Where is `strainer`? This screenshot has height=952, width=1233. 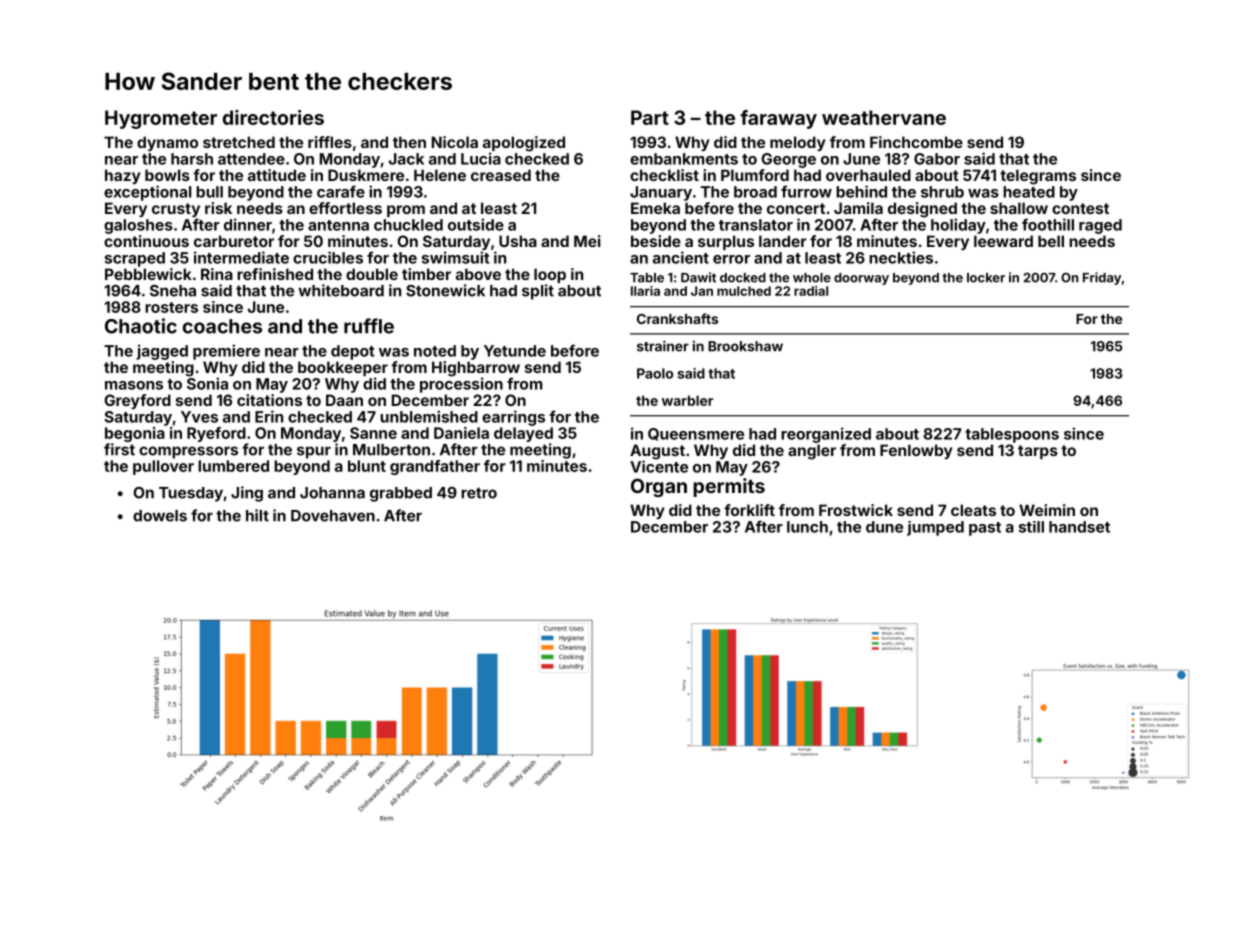 strainer is located at coordinates (663, 346).
